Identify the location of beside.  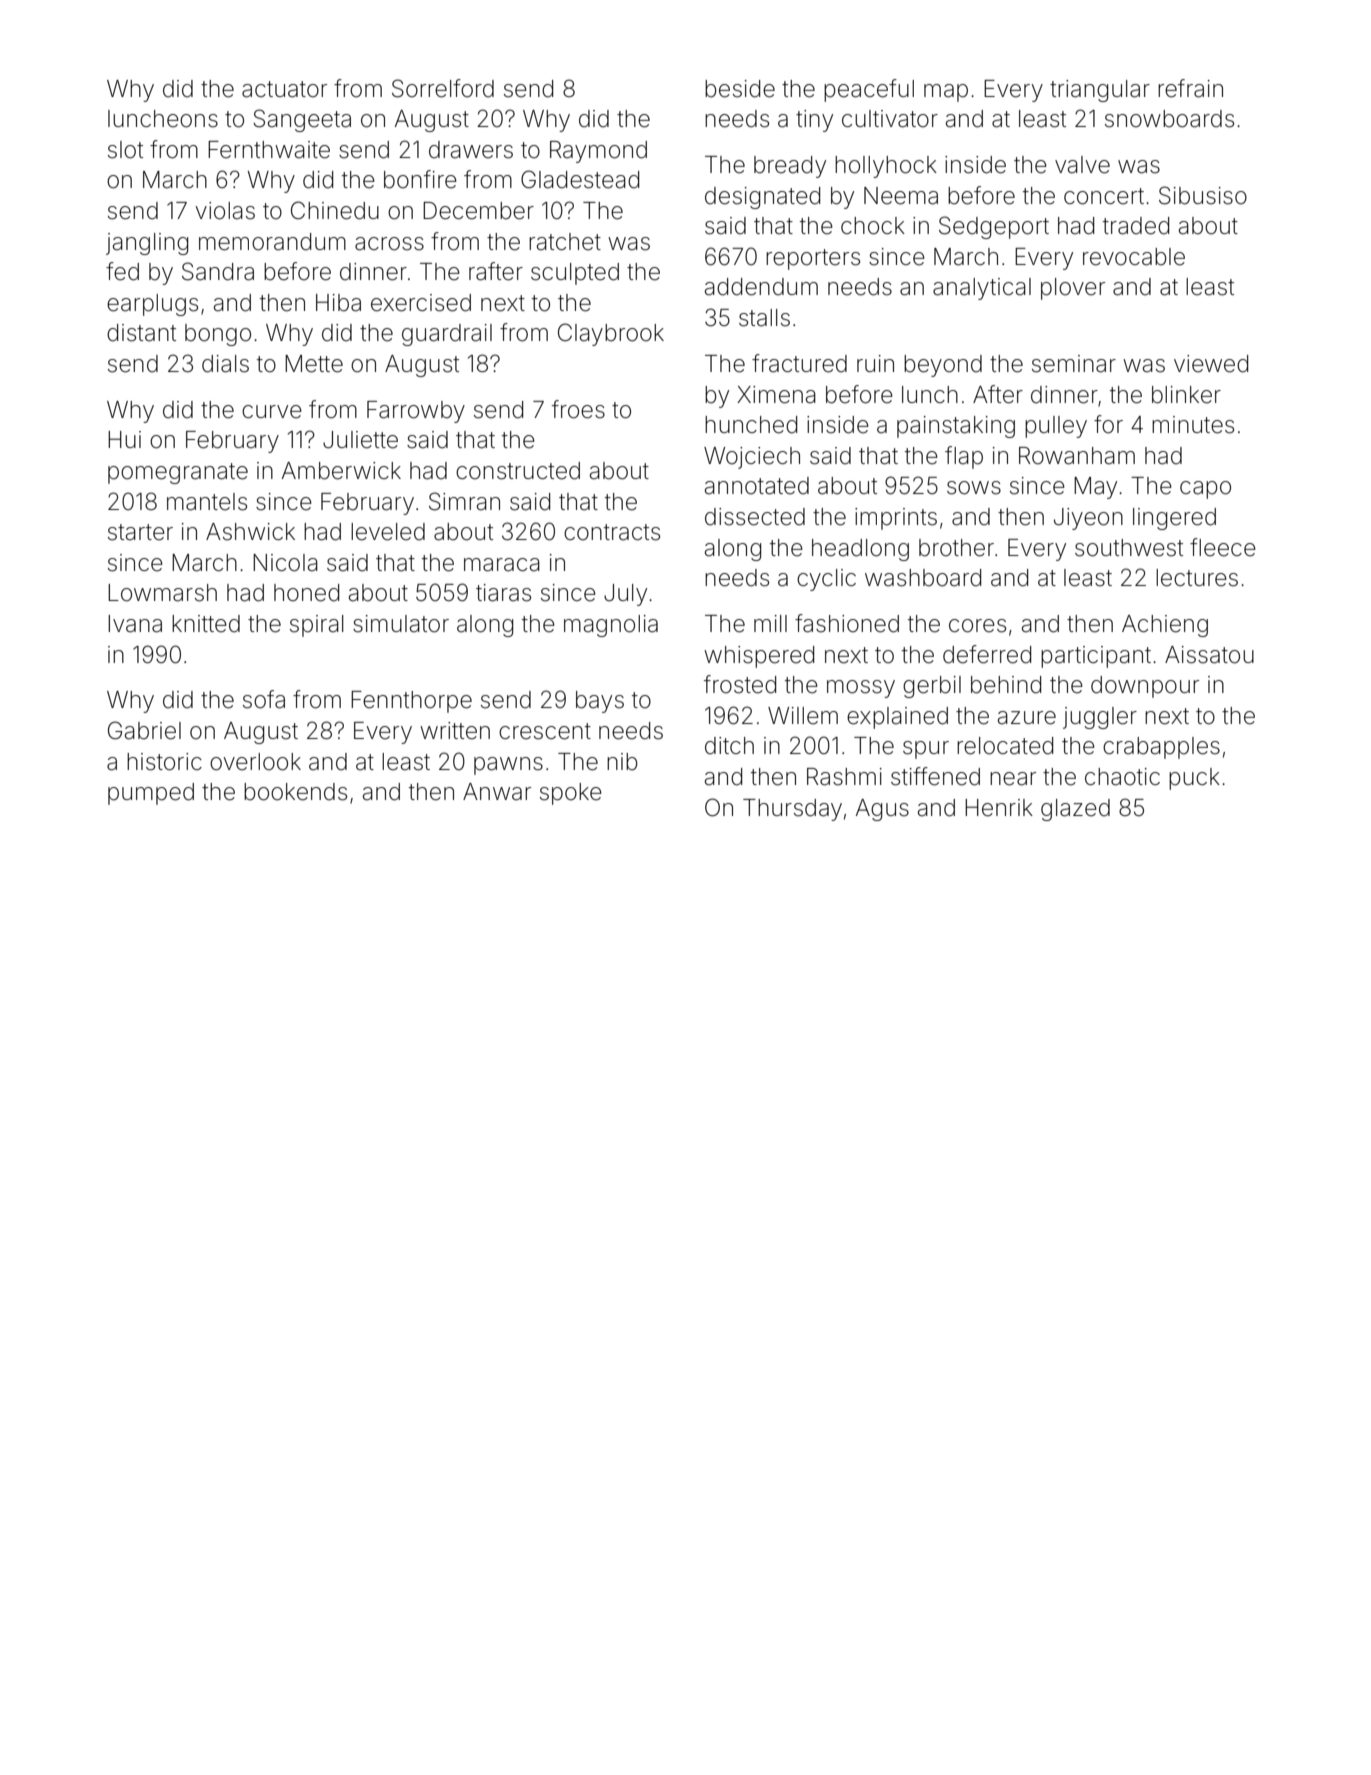
(740, 89).
